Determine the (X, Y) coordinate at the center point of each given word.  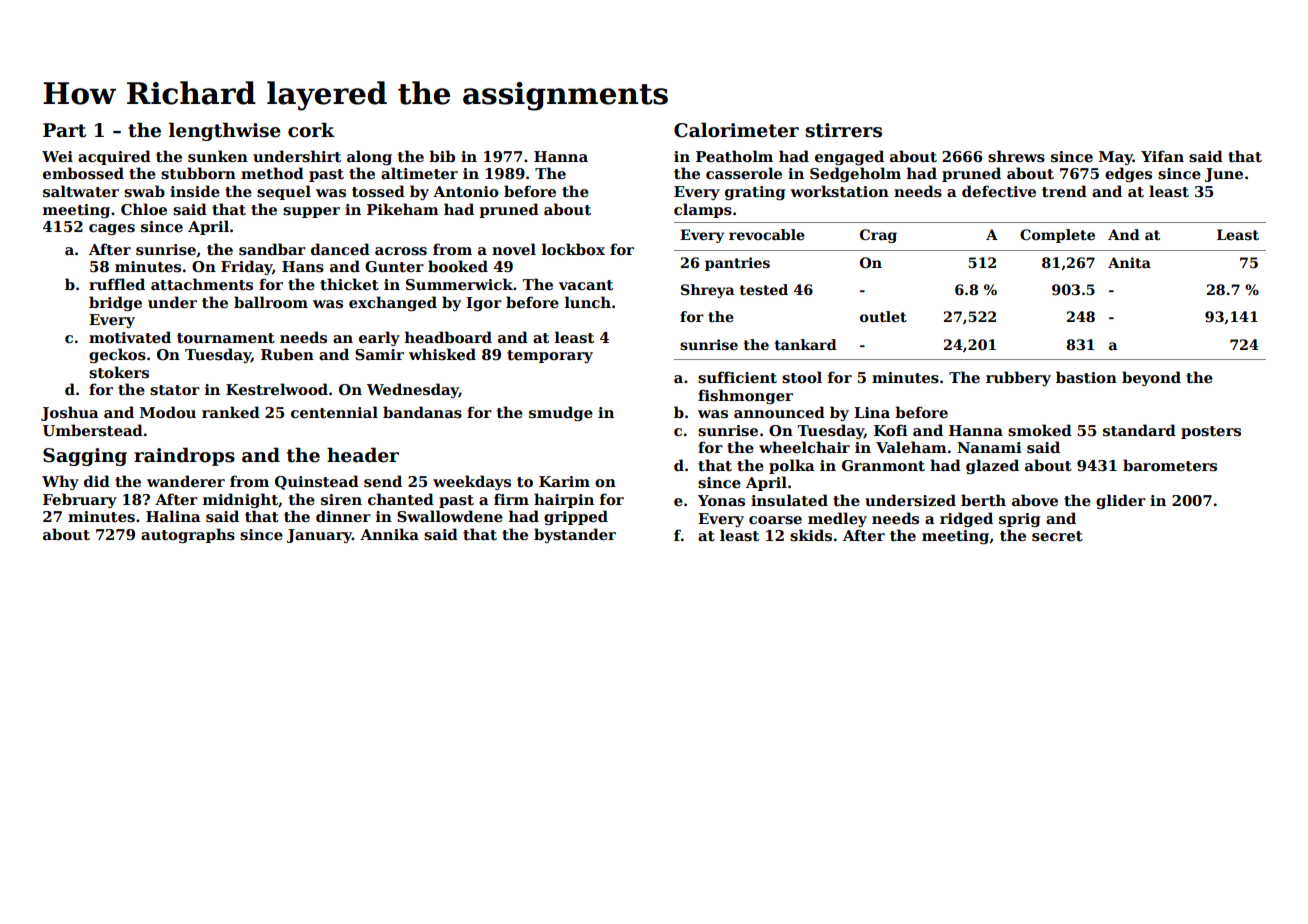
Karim (564, 481)
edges (1128, 174)
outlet (883, 316)
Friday (246, 267)
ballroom (271, 302)
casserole (744, 173)
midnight (240, 500)
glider (1121, 501)
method (272, 173)
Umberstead (93, 430)
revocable (767, 234)
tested (764, 289)
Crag (878, 236)
